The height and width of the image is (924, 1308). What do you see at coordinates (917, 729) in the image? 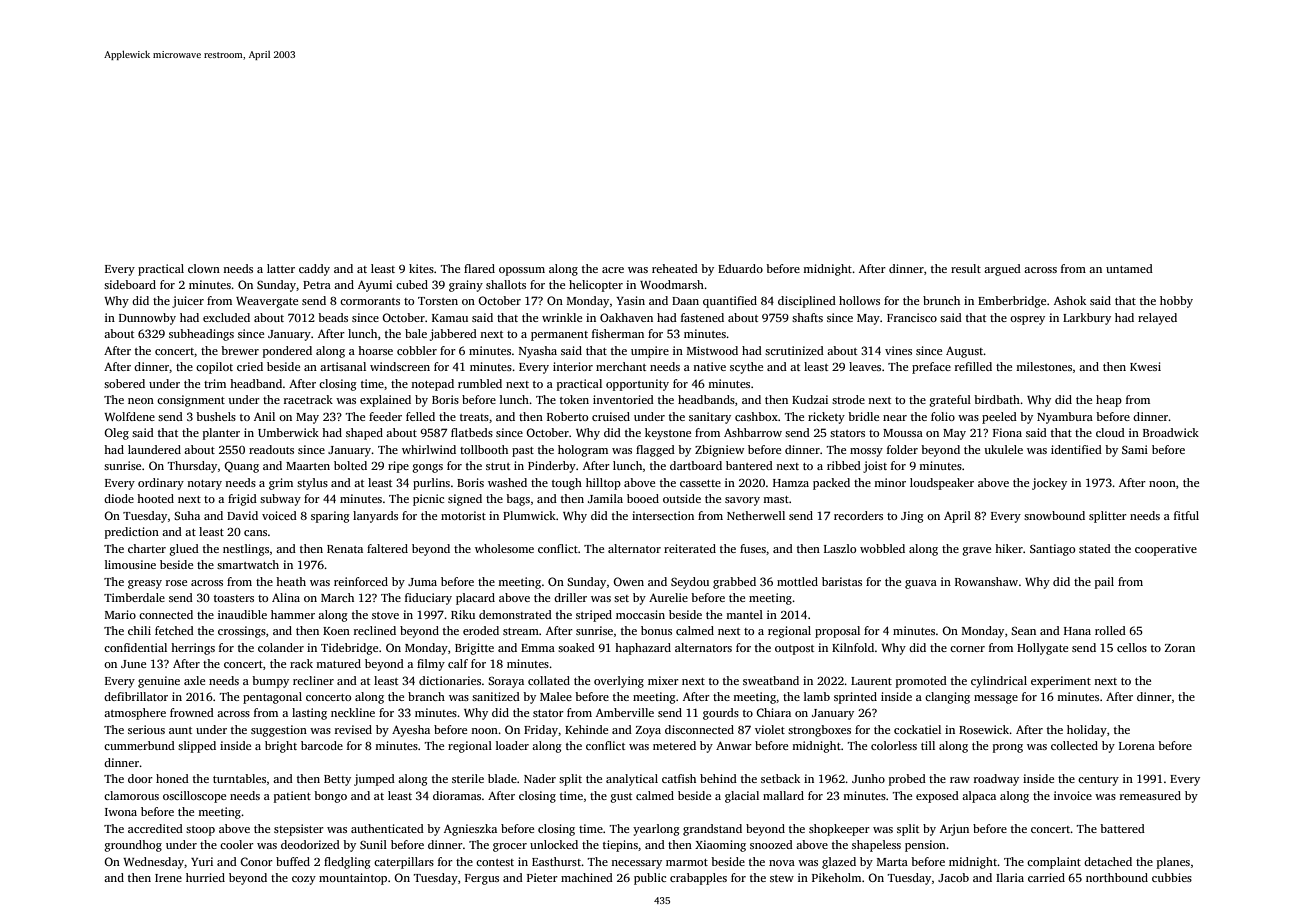
I see `cockatiel` at bounding box center [917, 729].
